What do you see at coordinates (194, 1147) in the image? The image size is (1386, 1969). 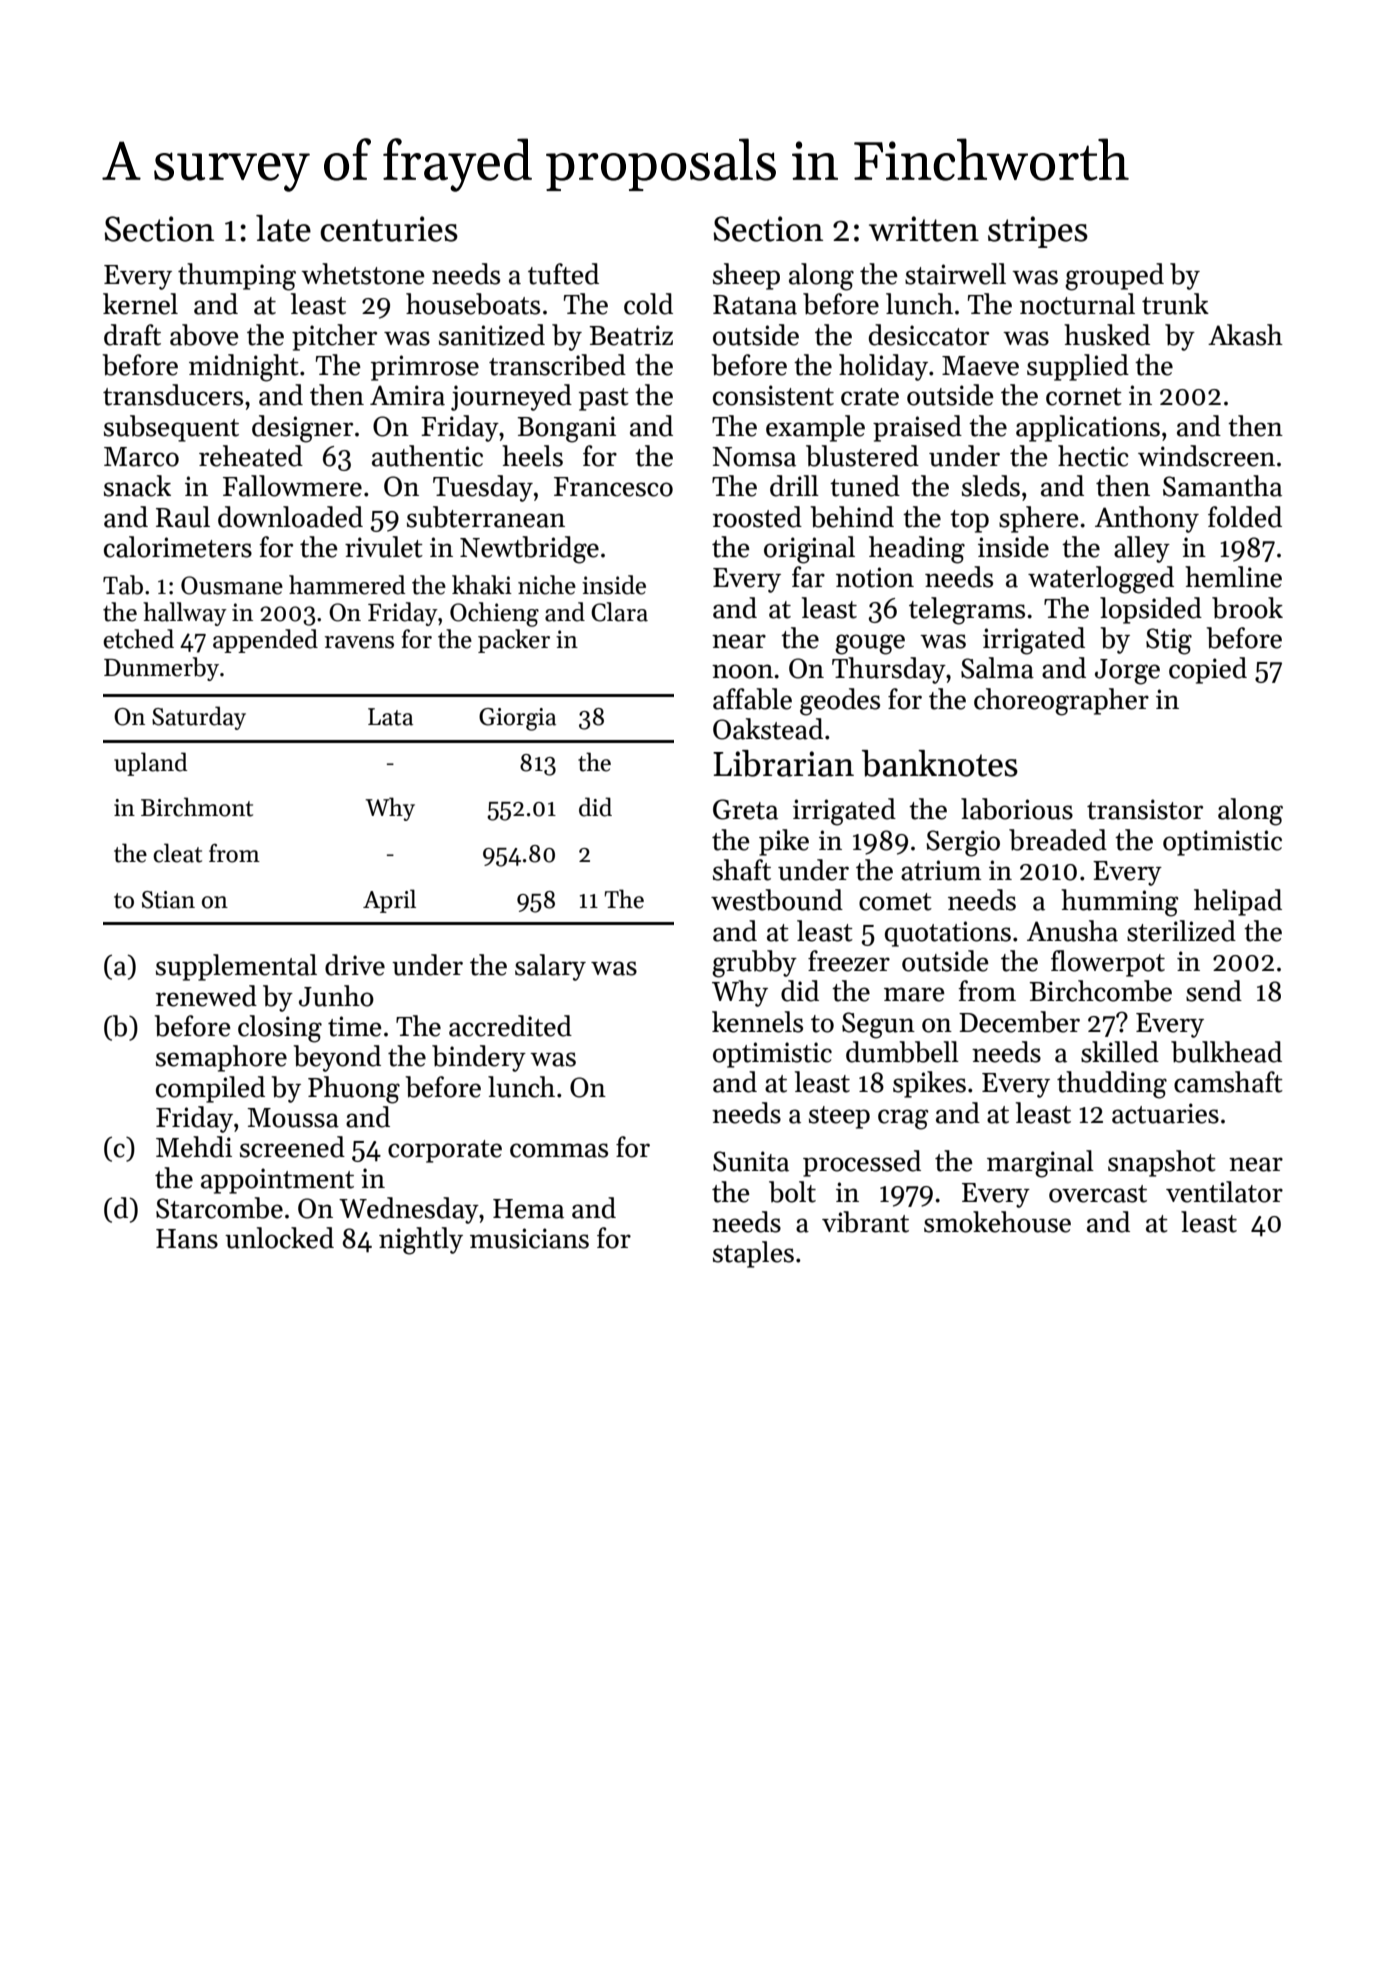 I see `Mehdi` at bounding box center [194, 1147].
